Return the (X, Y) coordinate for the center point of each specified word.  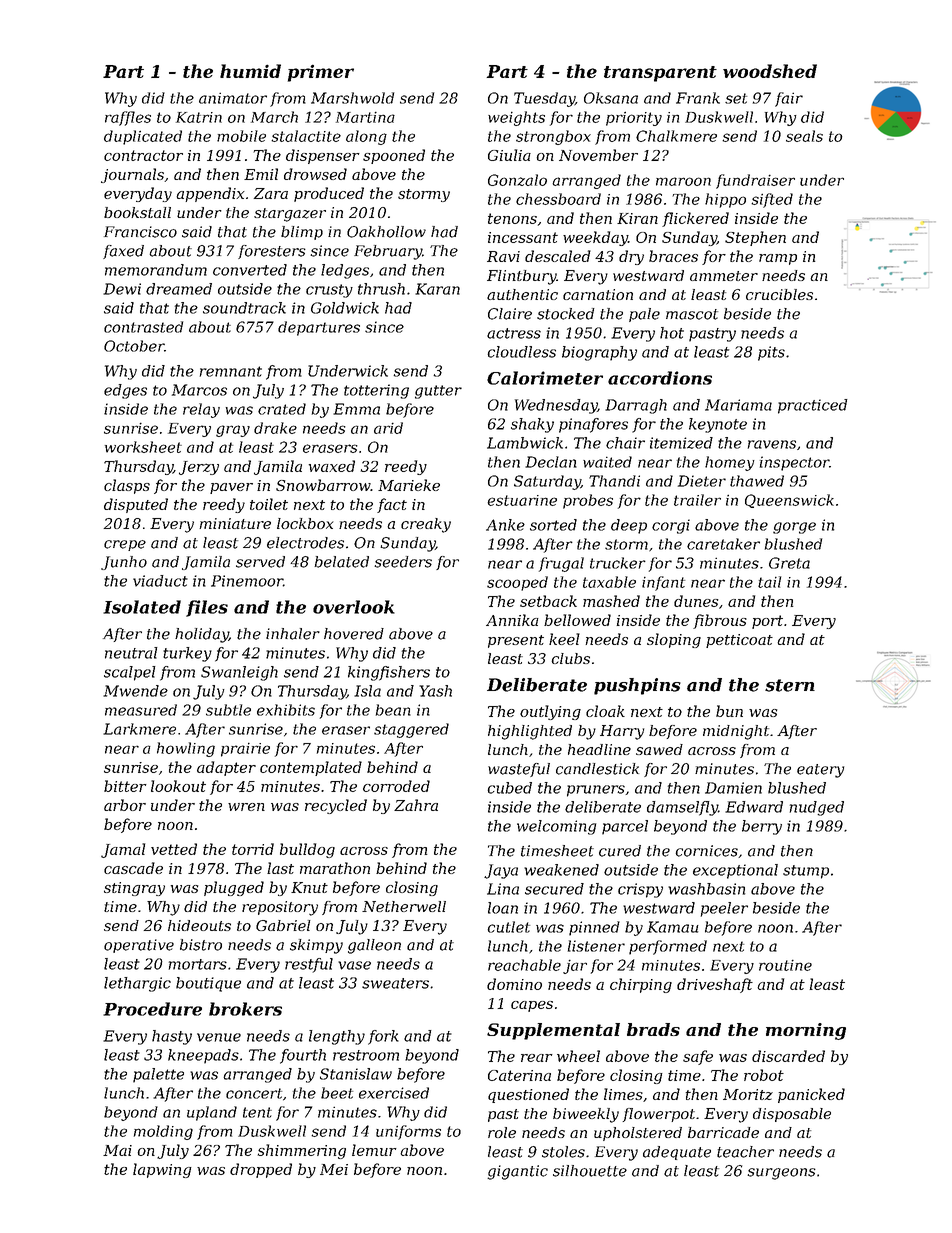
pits (771, 353)
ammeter (724, 276)
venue (219, 1037)
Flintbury (521, 277)
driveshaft (715, 985)
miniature (235, 523)
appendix (210, 194)
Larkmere (139, 729)
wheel (578, 1056)
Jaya (501, 871)
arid (388, 428)
